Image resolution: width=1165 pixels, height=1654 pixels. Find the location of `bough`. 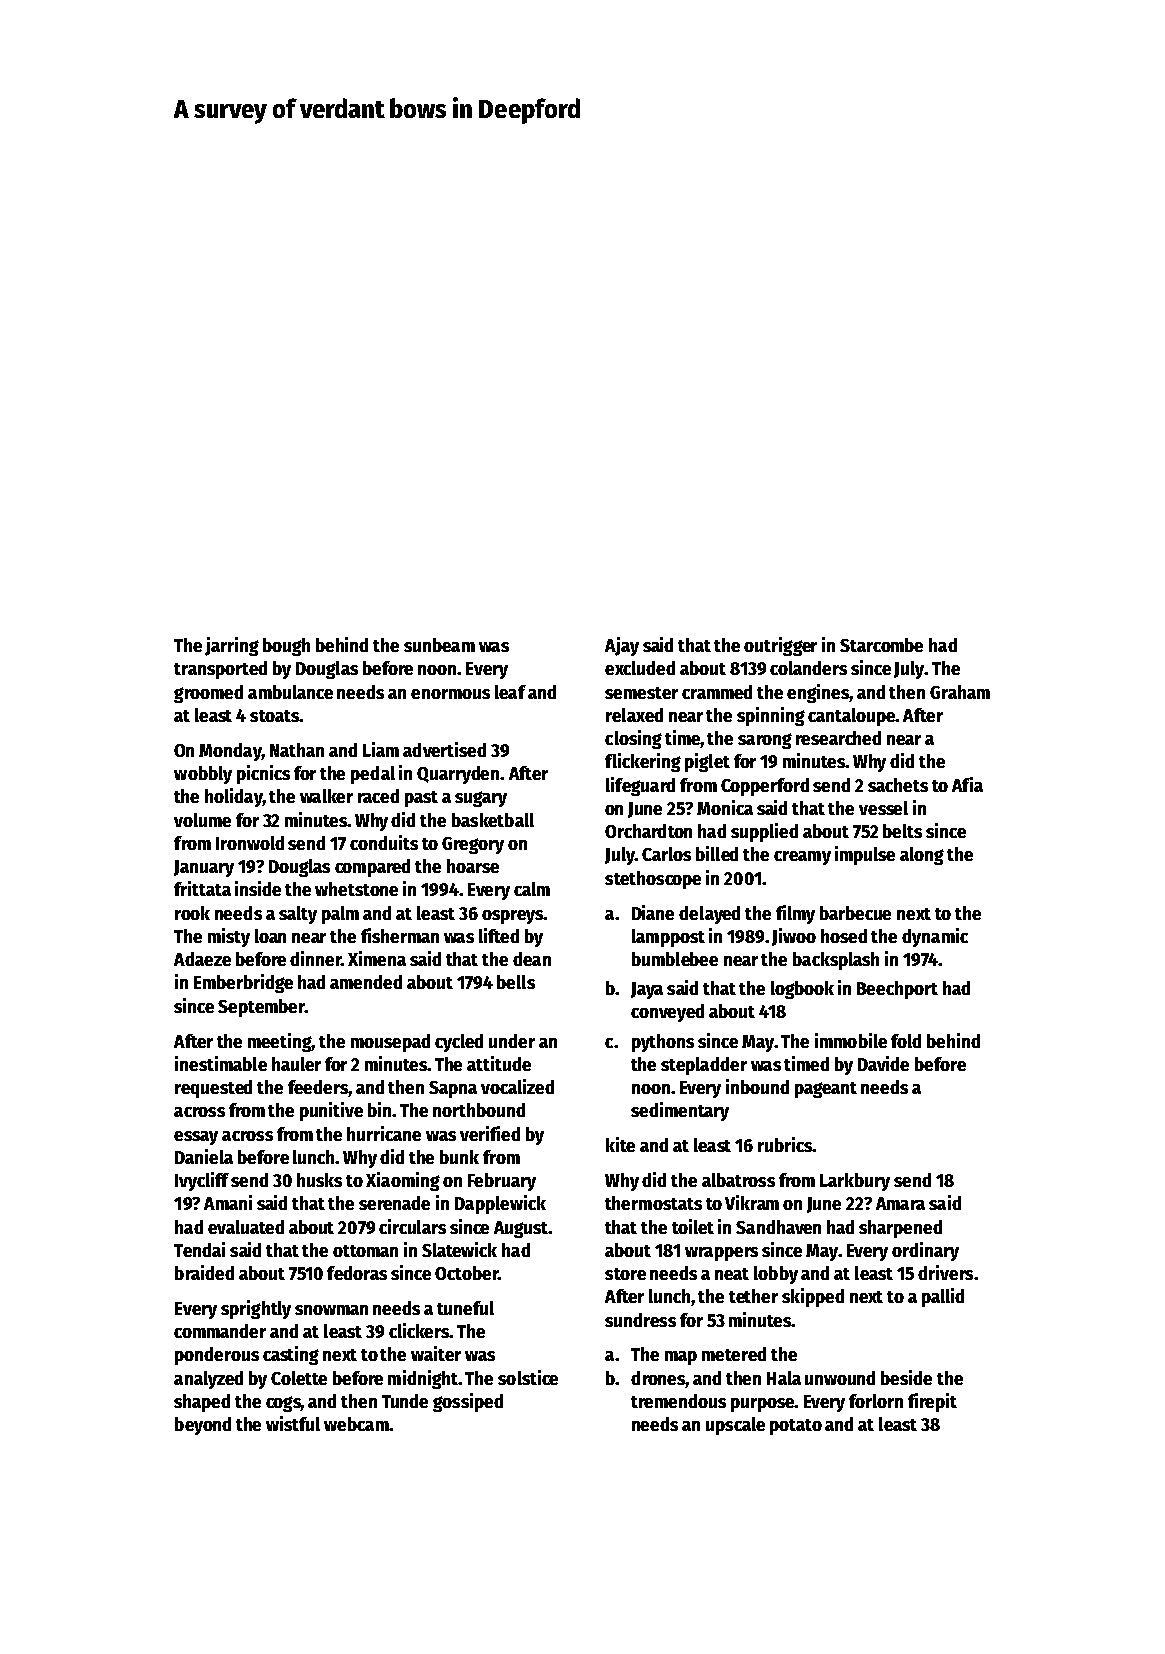

bough is located at coordinates (286, 647).
